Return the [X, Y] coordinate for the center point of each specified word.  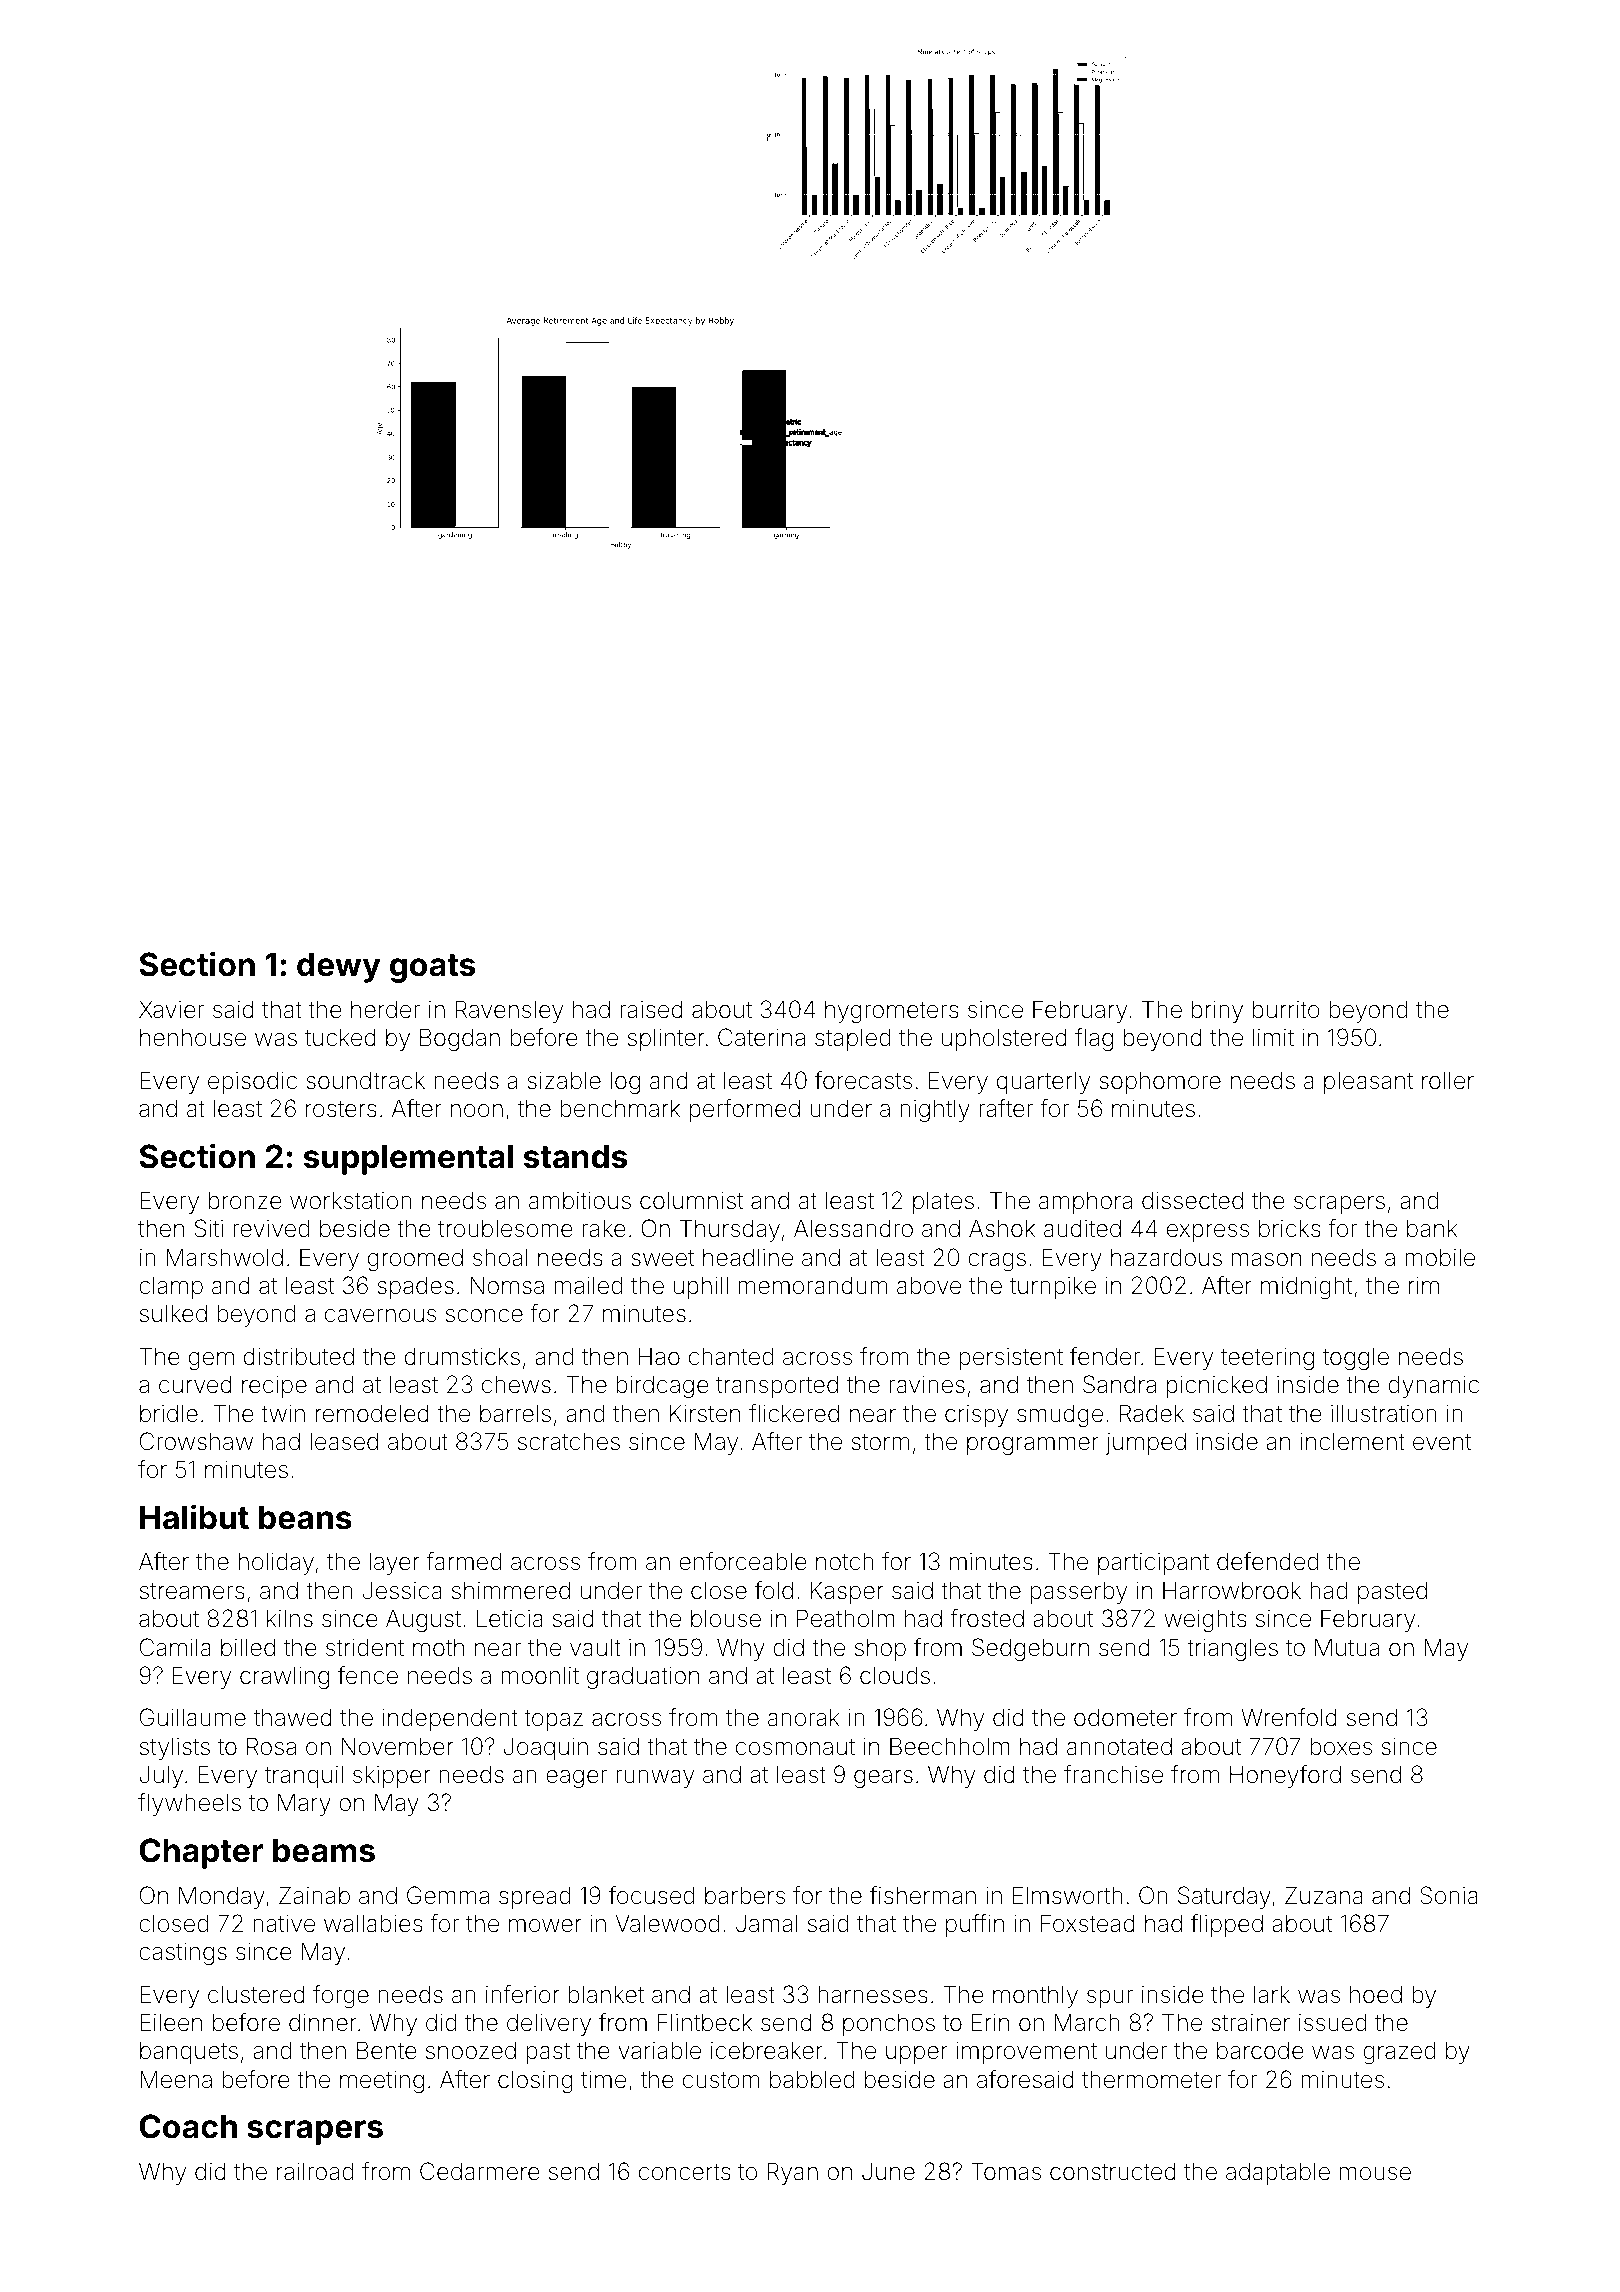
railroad [315, 2171]
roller [1448, 1080]
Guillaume [193, 1717]
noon [477, 1111]
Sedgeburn [1030, 1649]
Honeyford [1285, 1776]
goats [432, 968]
